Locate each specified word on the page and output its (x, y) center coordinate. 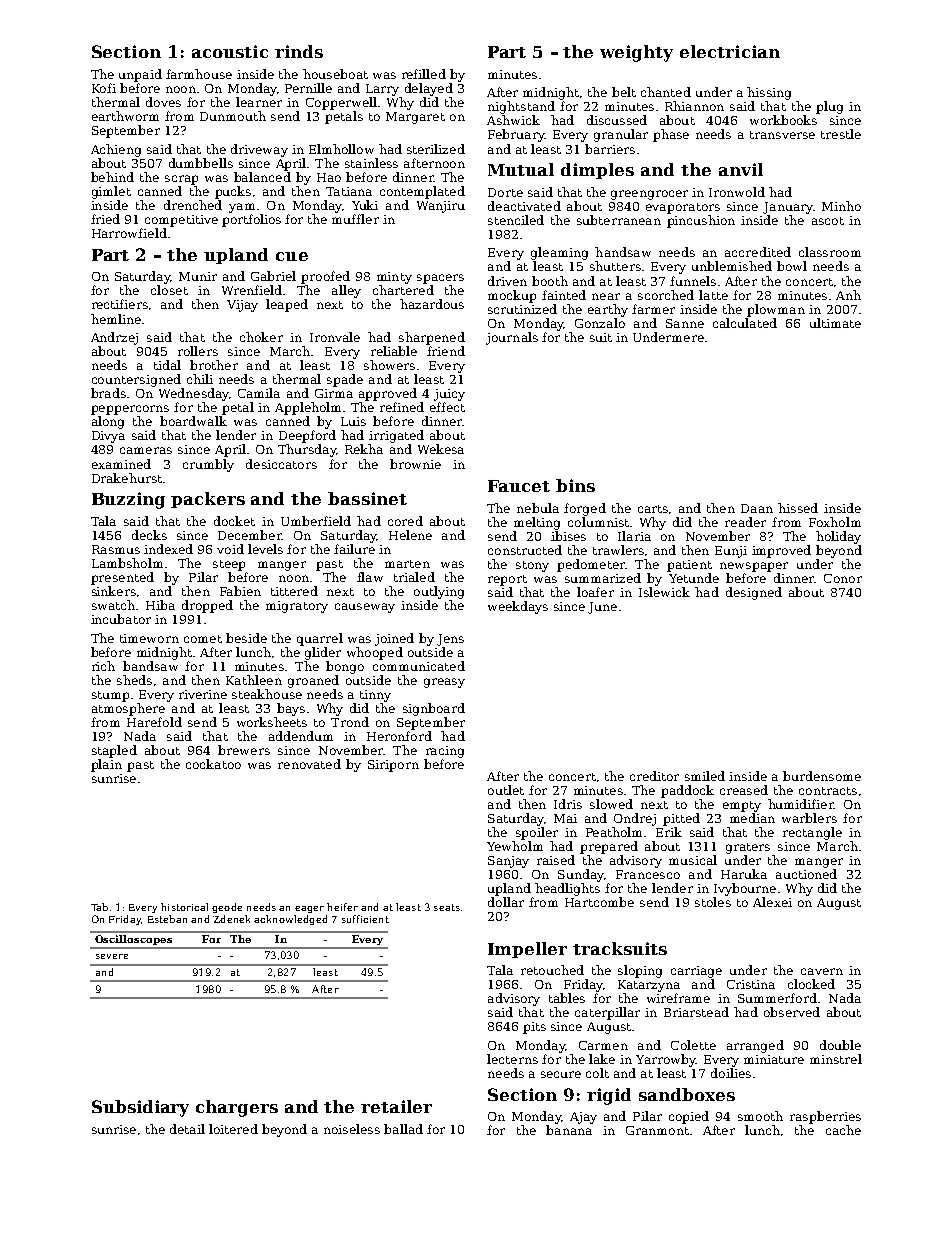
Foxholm (835, 522)
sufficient (365, 919)
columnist (598, 522)
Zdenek (231, 919)
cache (843, 1130)
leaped (287, 305)
